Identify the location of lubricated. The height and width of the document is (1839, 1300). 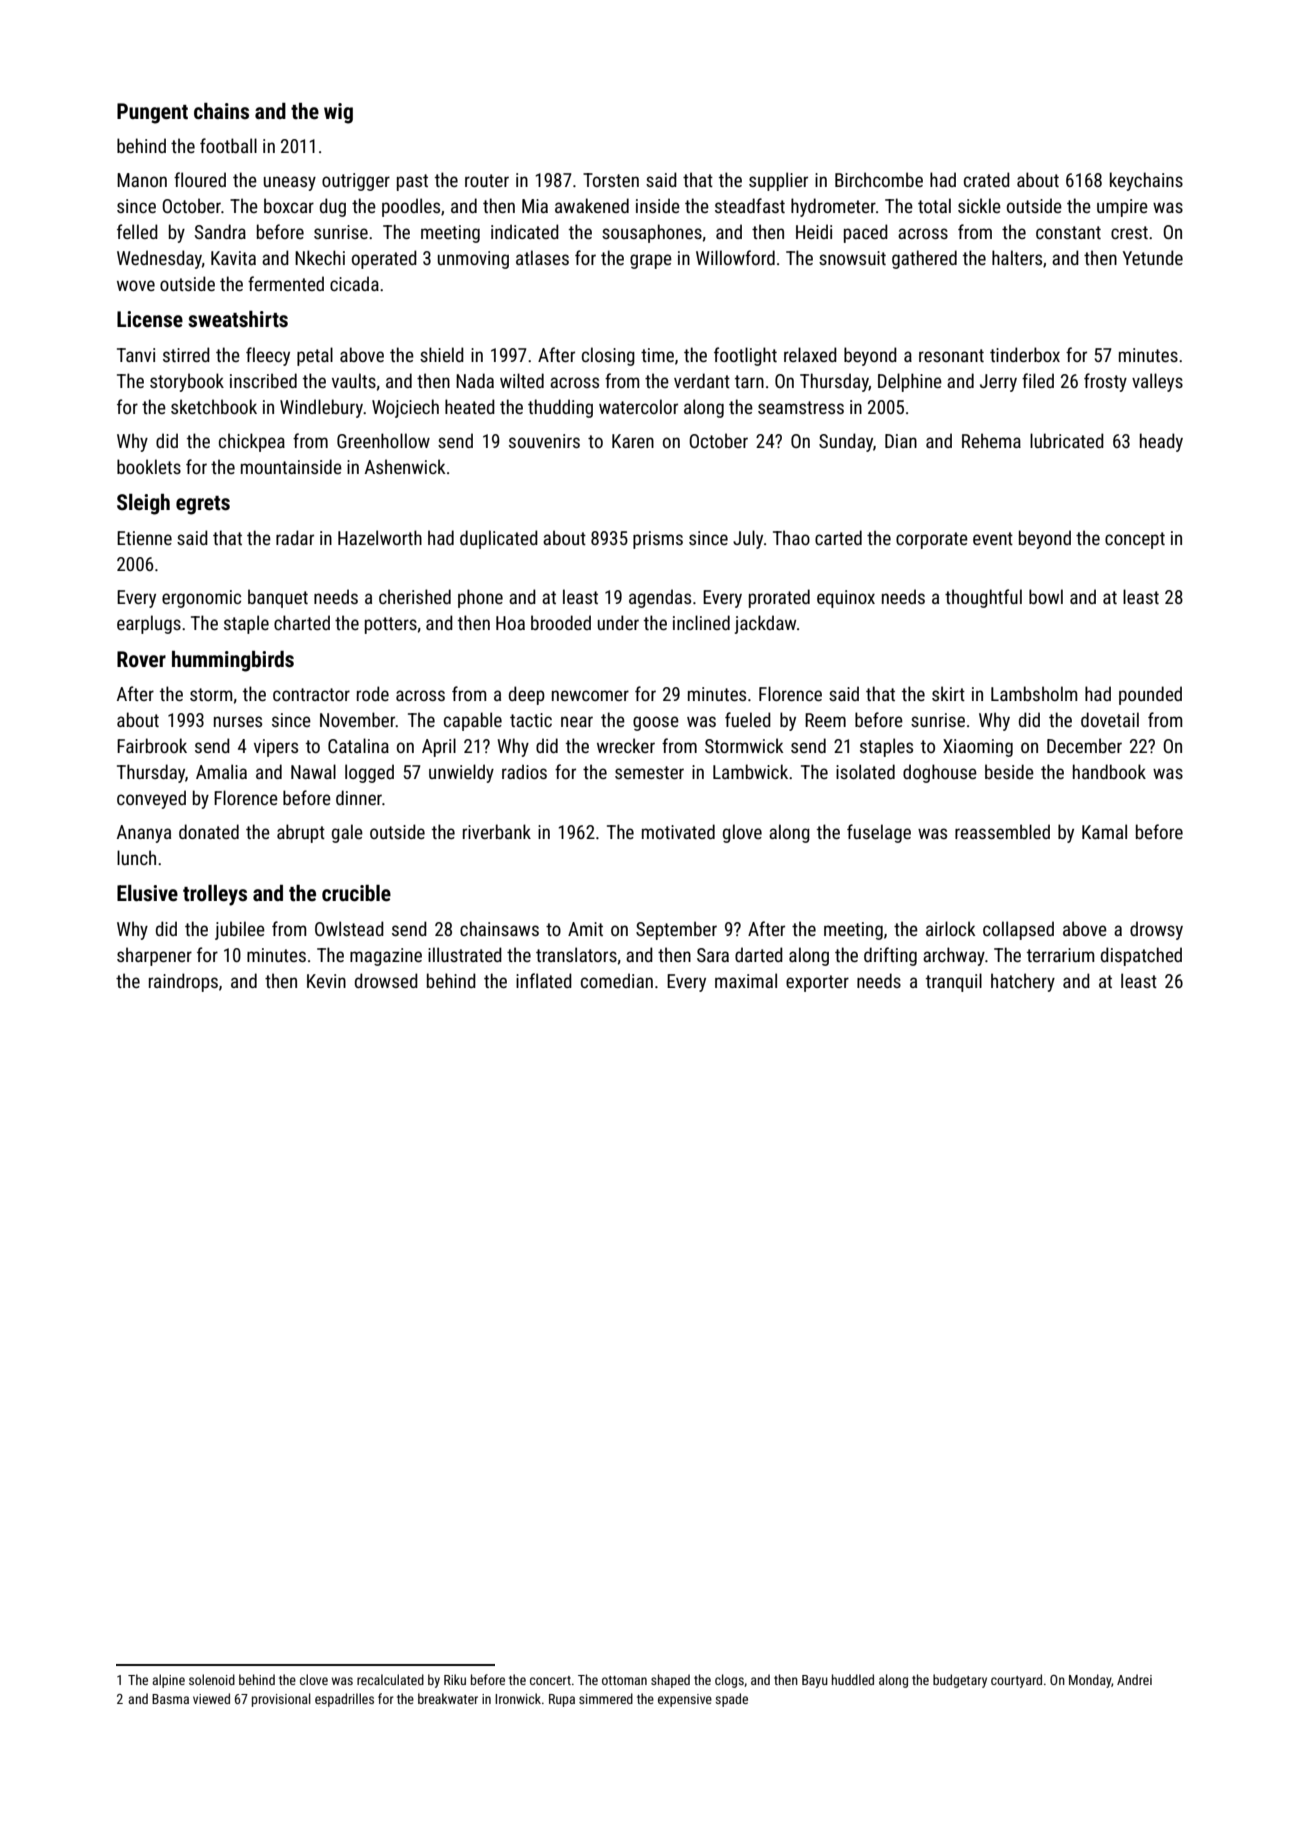
(1067, 440).
